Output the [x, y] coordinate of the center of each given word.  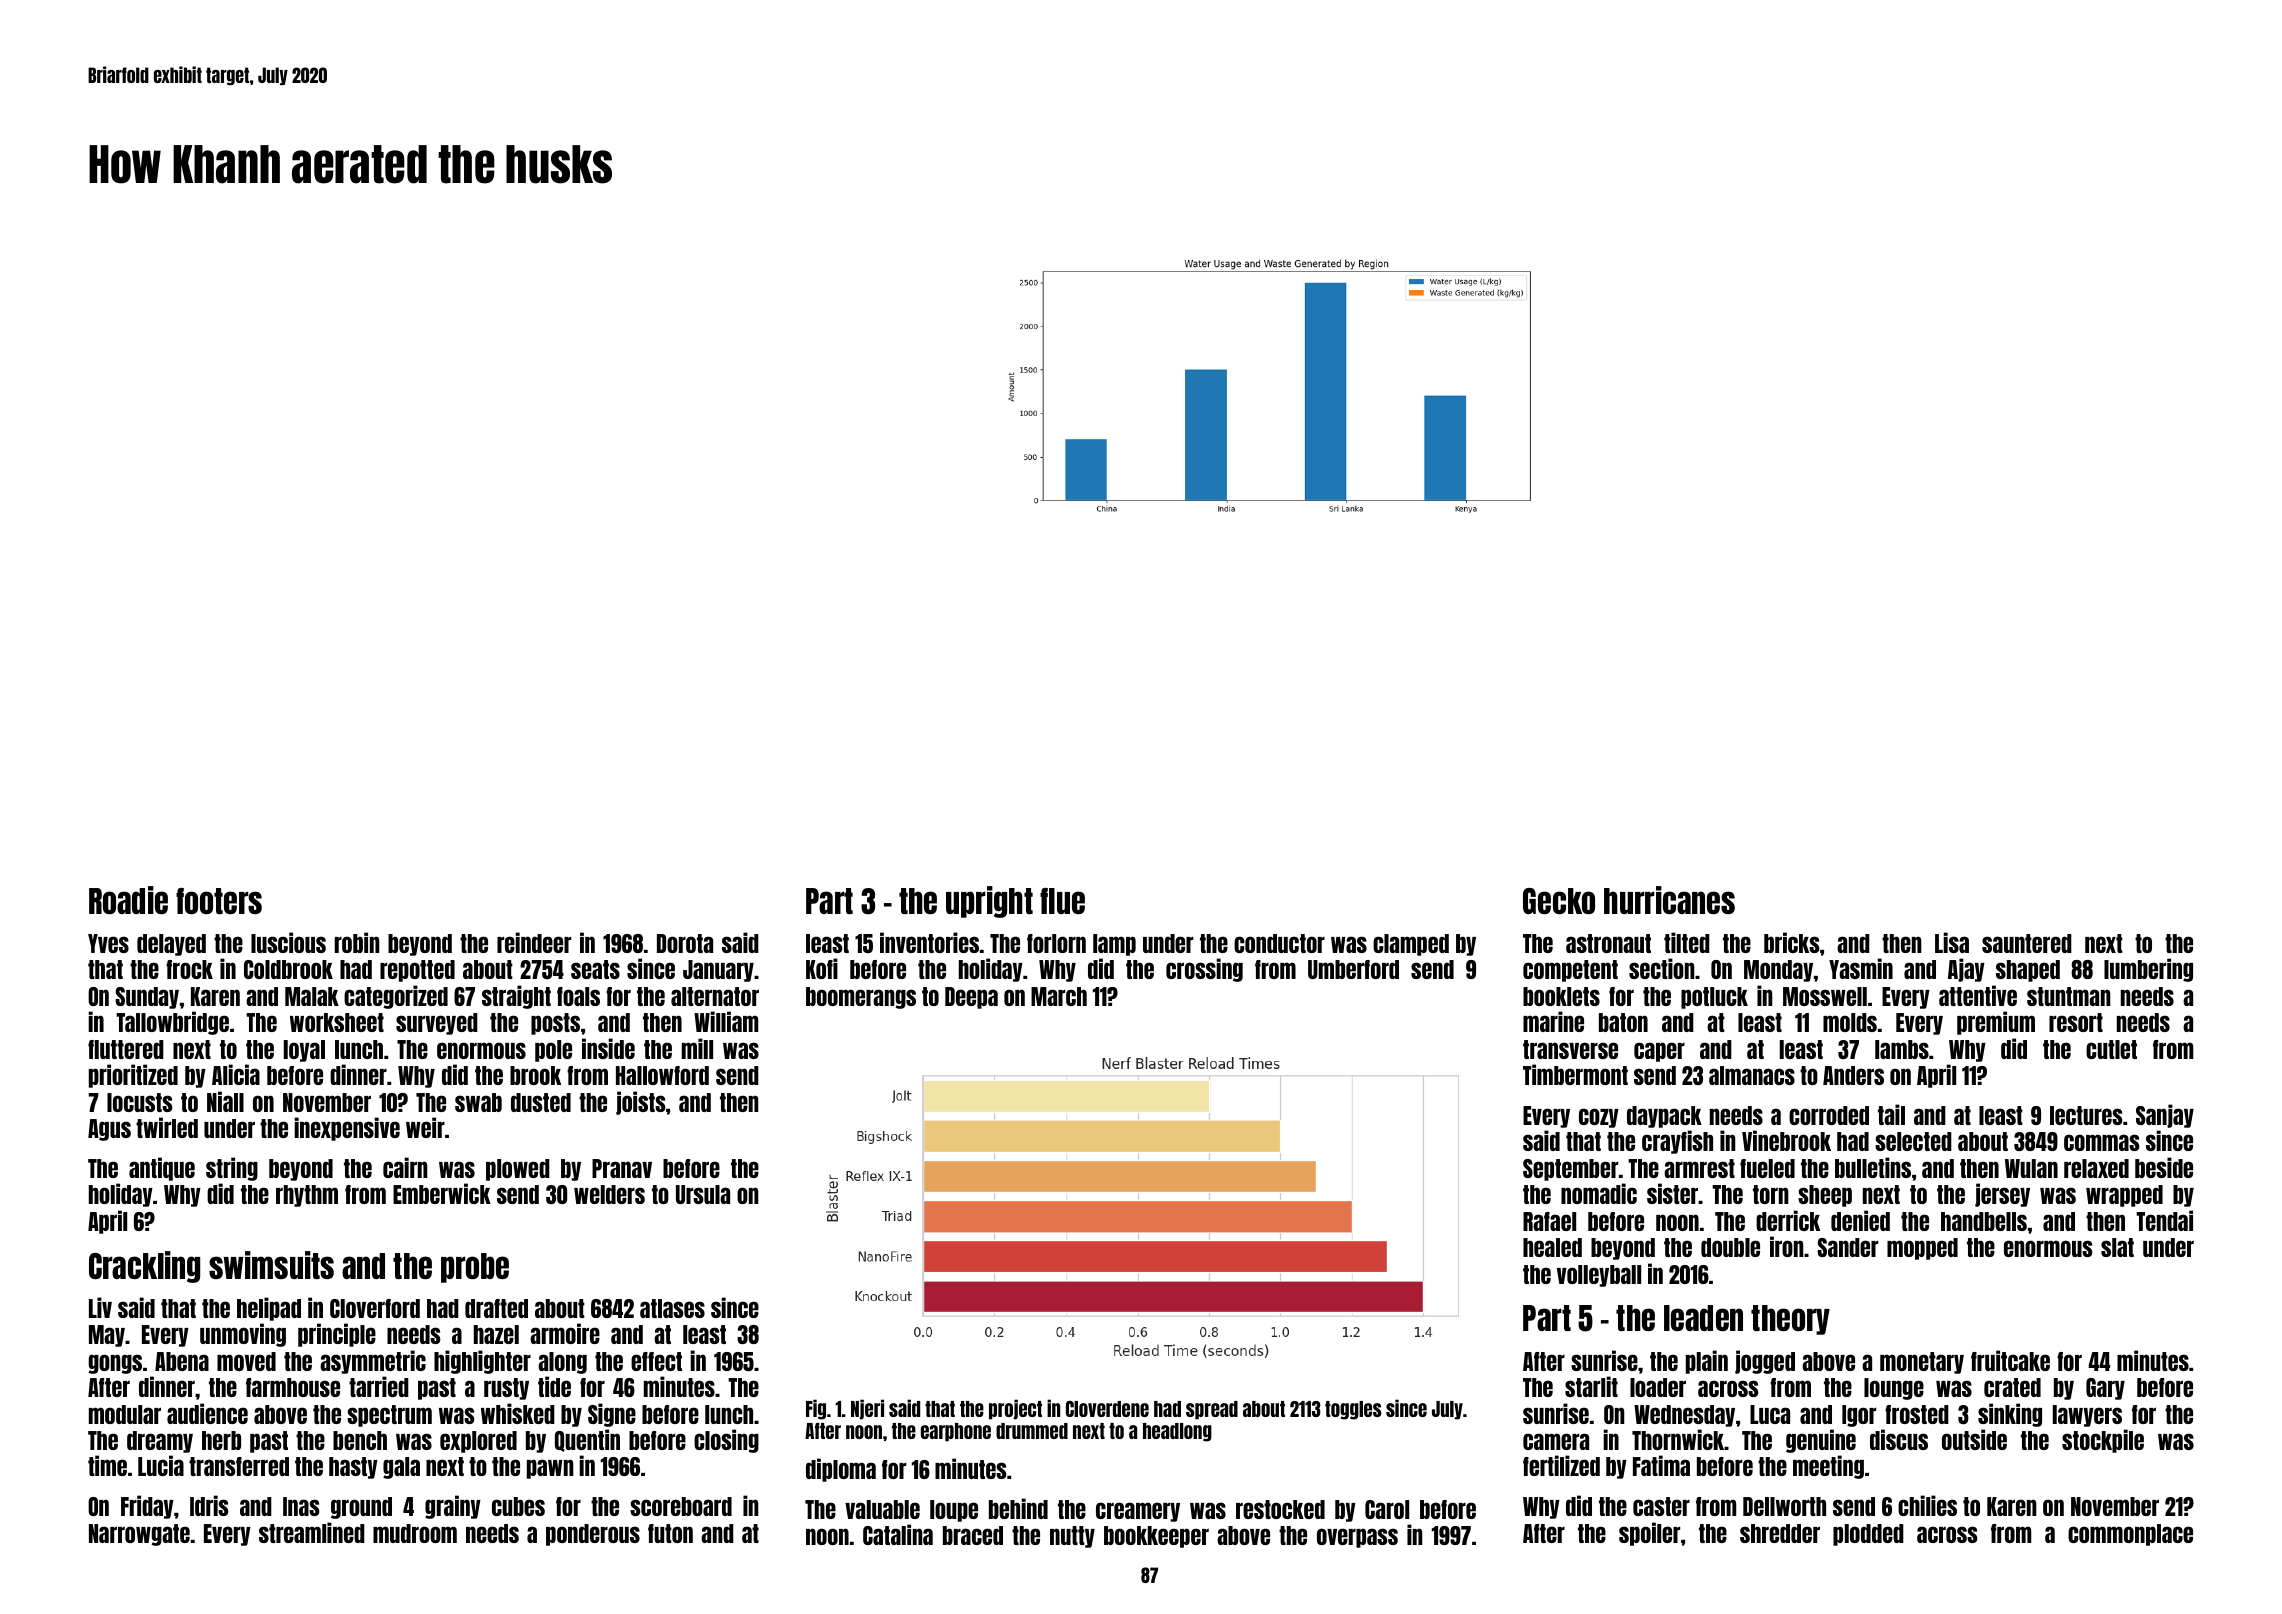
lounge [1894, 1389]
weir [425, 1127]
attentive [1978, 995]
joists [641, 1103]
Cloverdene [1107, 1409]
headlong [1177, 1432]
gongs [115, 1364]
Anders [1853, 1075]
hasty [353, 1468]
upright [989, 902]
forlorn [1056, 943]
